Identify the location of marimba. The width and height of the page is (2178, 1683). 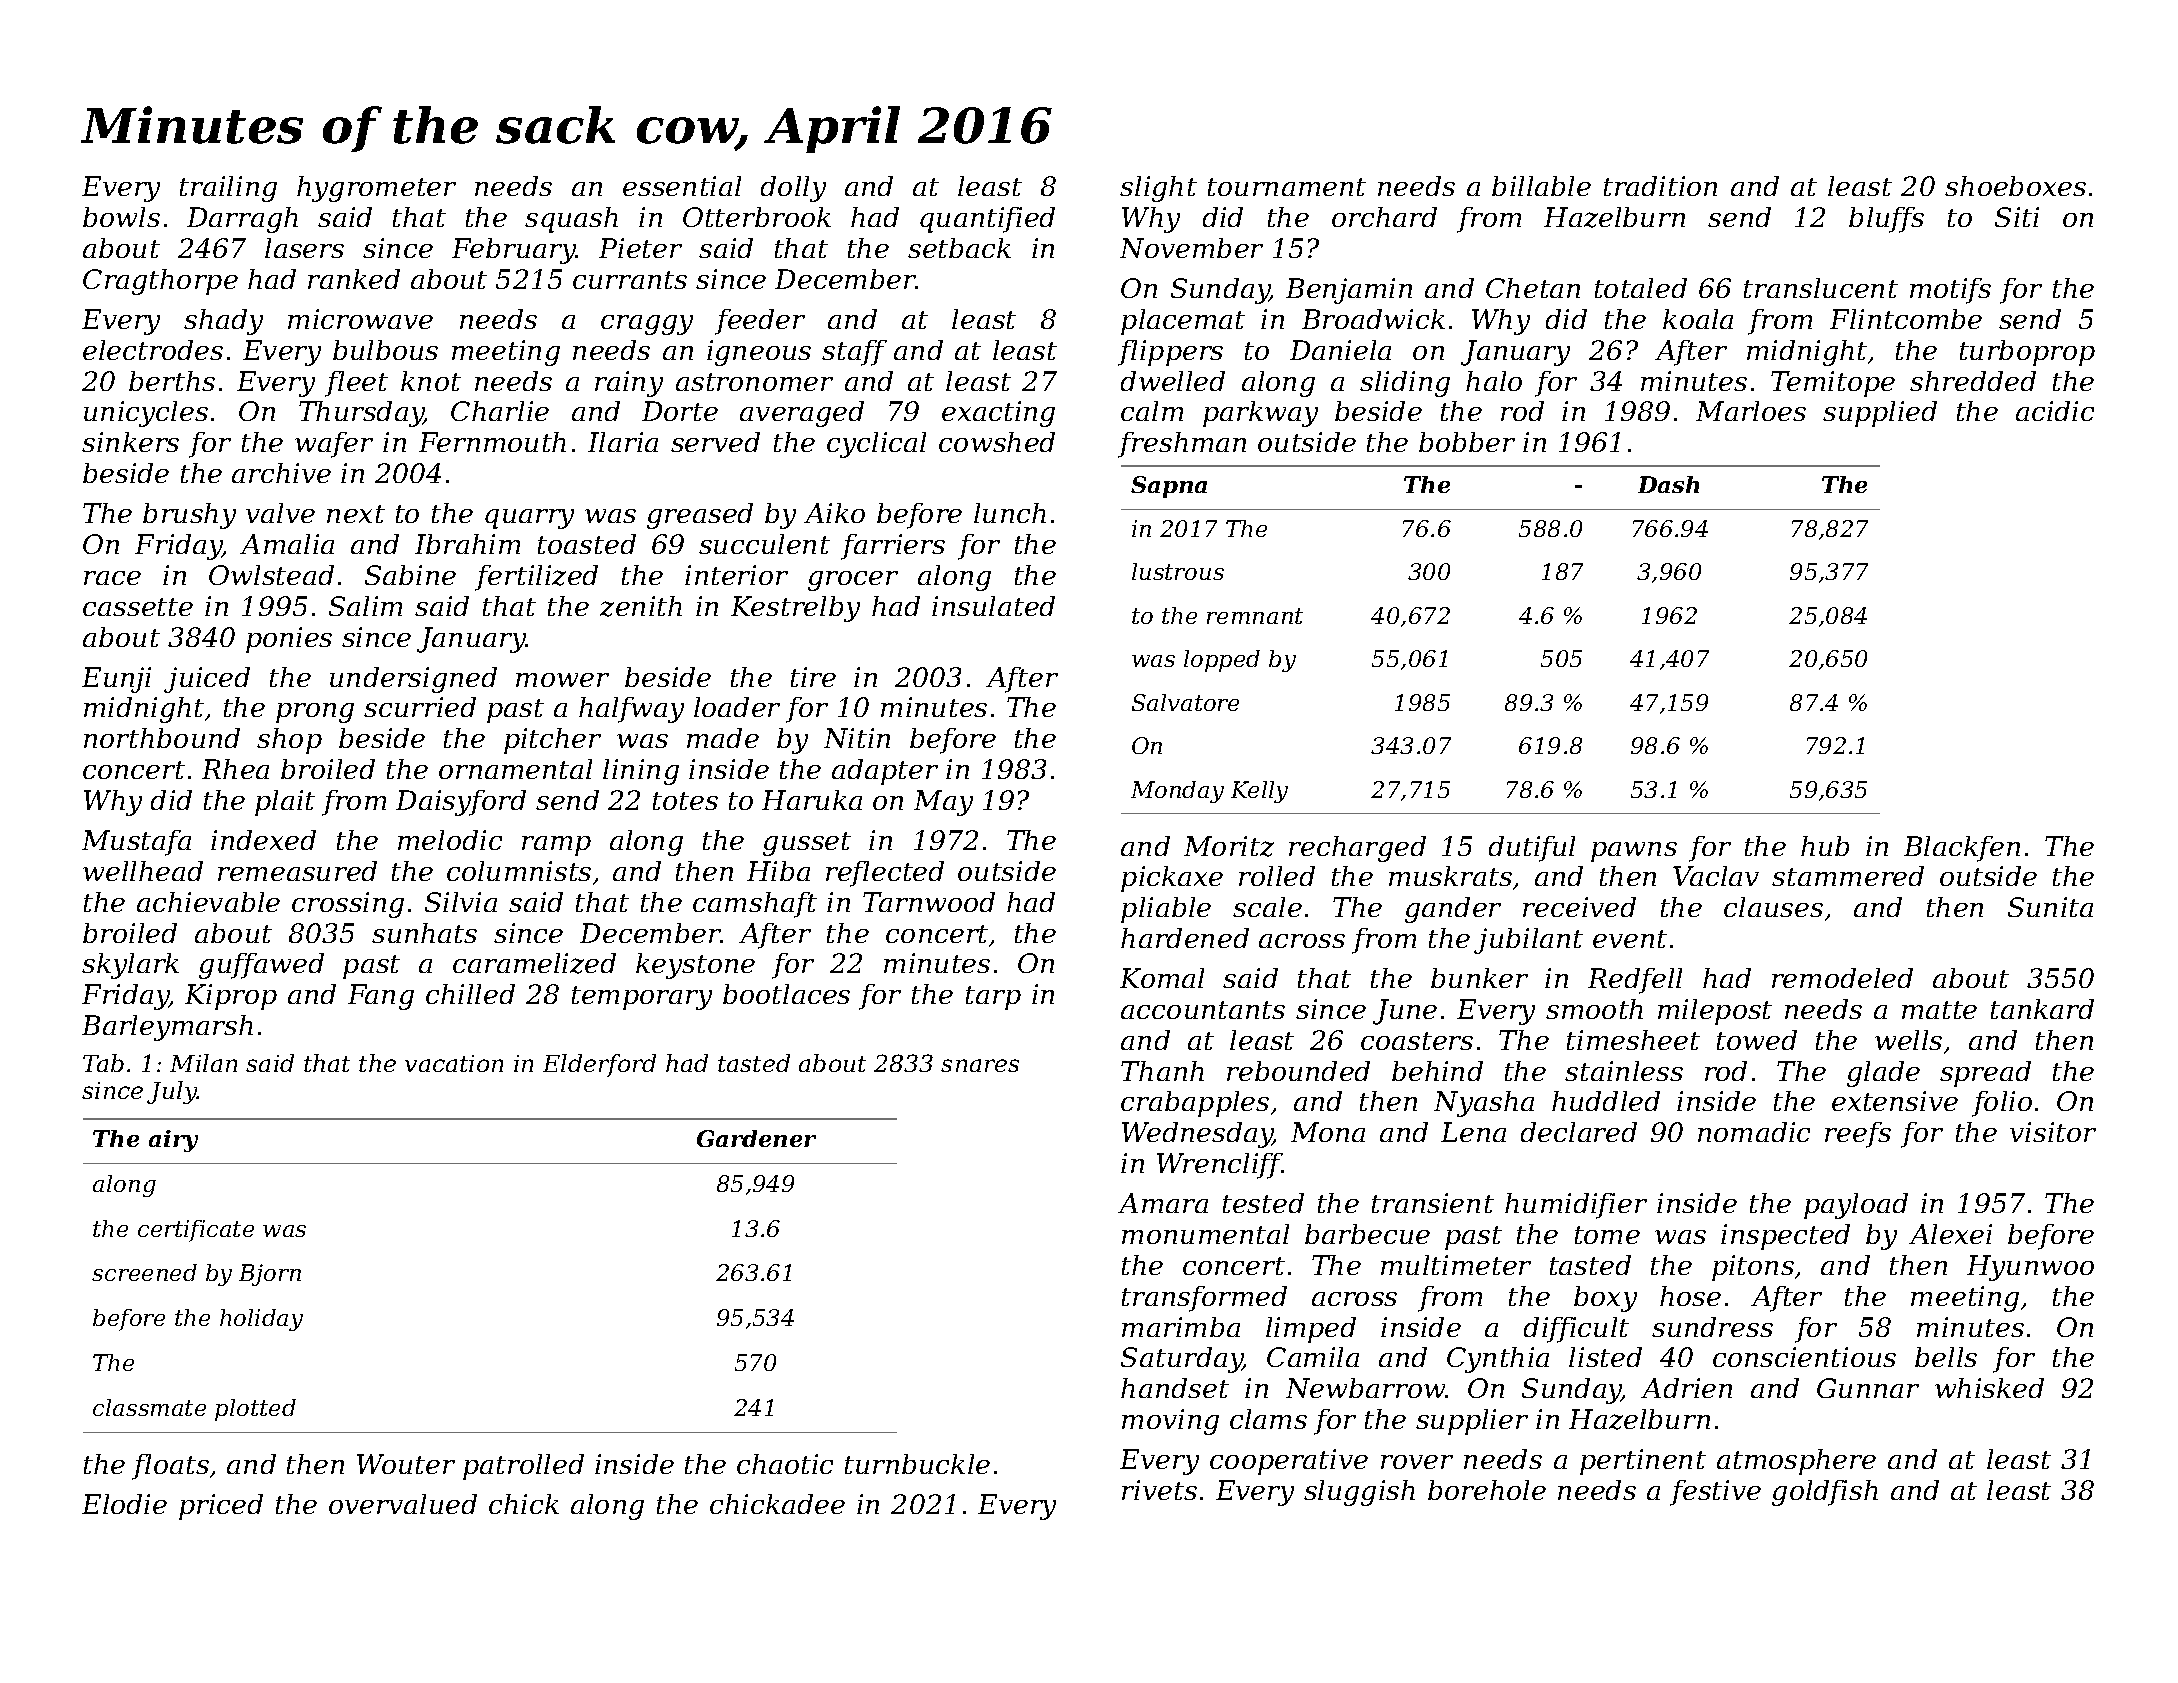
(1181, 1327).
